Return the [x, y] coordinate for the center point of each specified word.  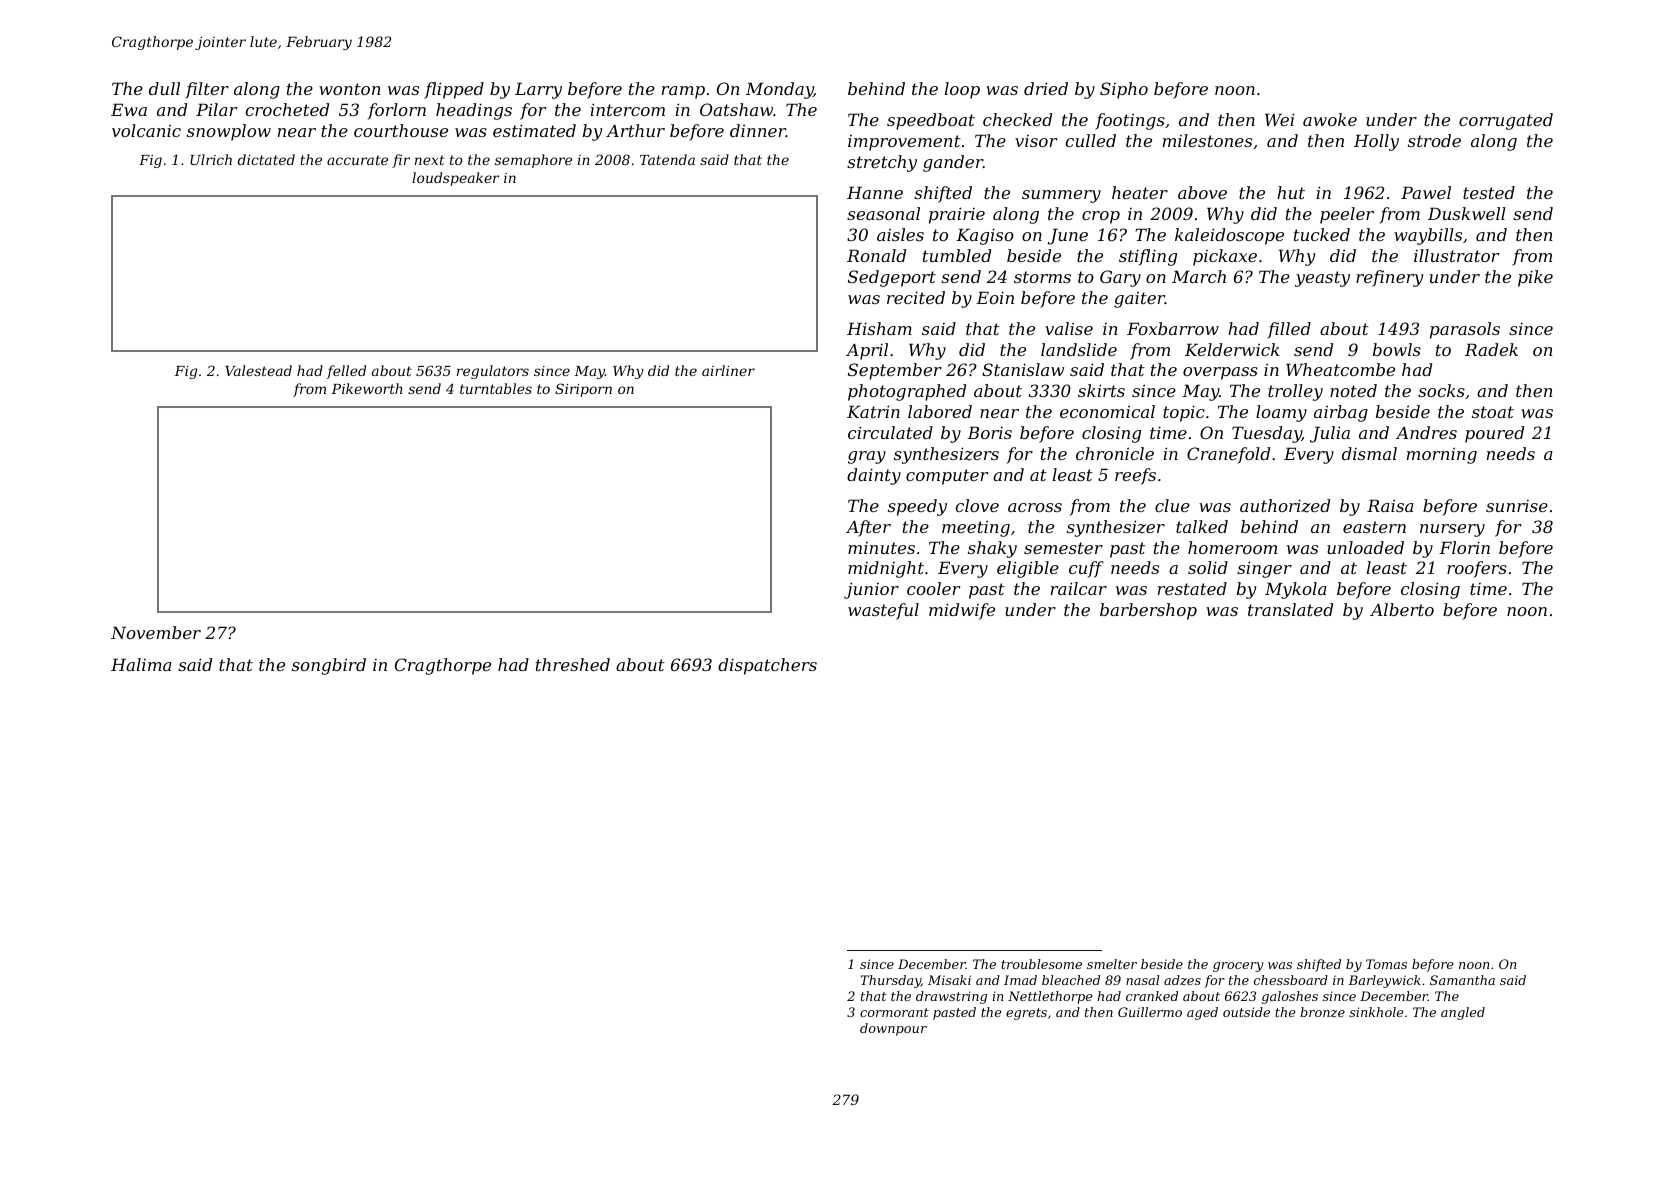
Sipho [1124, 90]
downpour [893, 1029]
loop [962, 90]
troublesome [1041, 964]
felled [346, 372]
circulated [890, 432]
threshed [573, 664]
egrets [1026, 1014]
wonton [350, 89]
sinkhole [1376, 1012]
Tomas [1386, 964]
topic [1184, 413]
